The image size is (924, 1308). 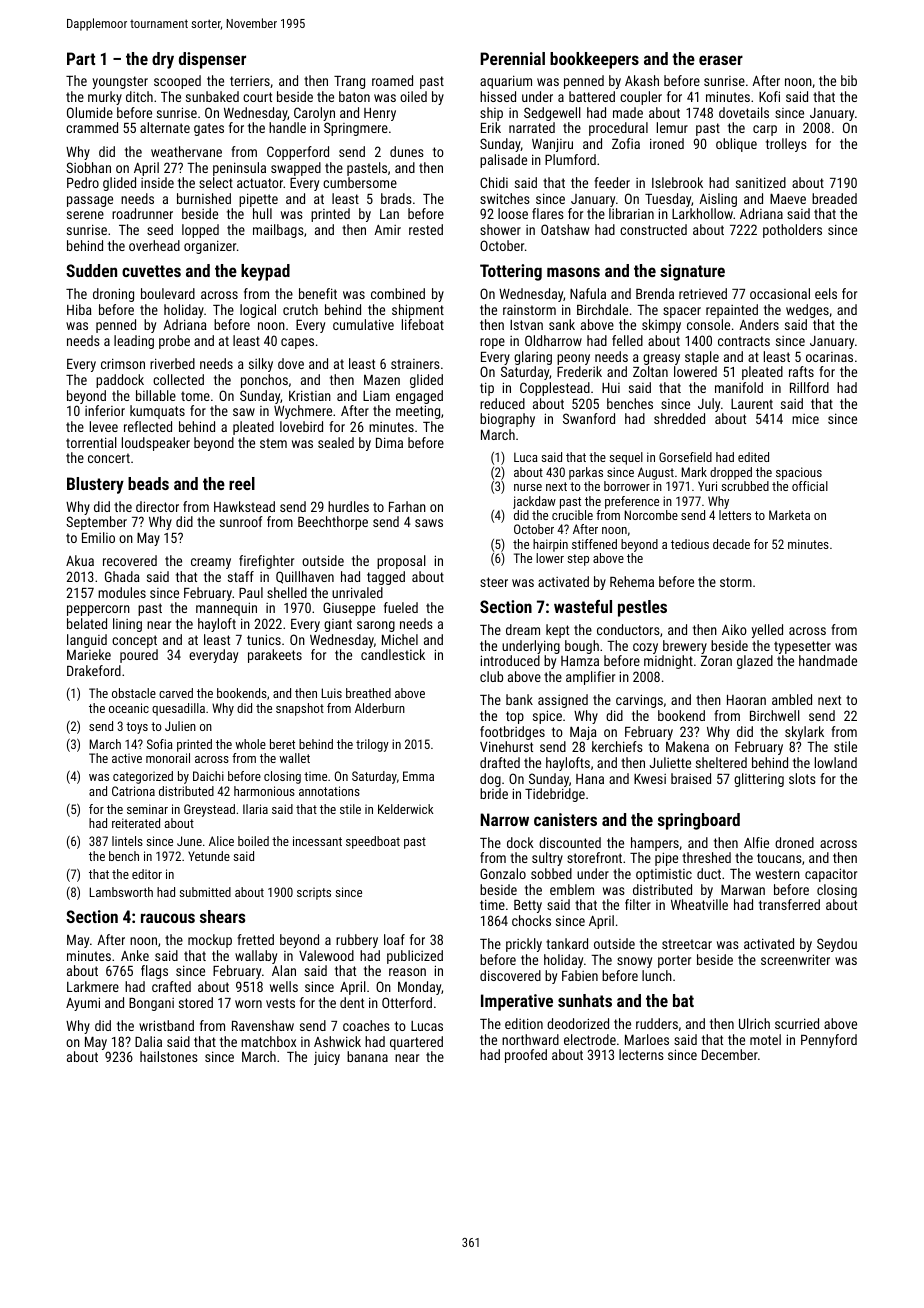 What do you see at coordinates (419, 397) in the screenshot?
I see `engaged` at bounding box center [419, 397].
